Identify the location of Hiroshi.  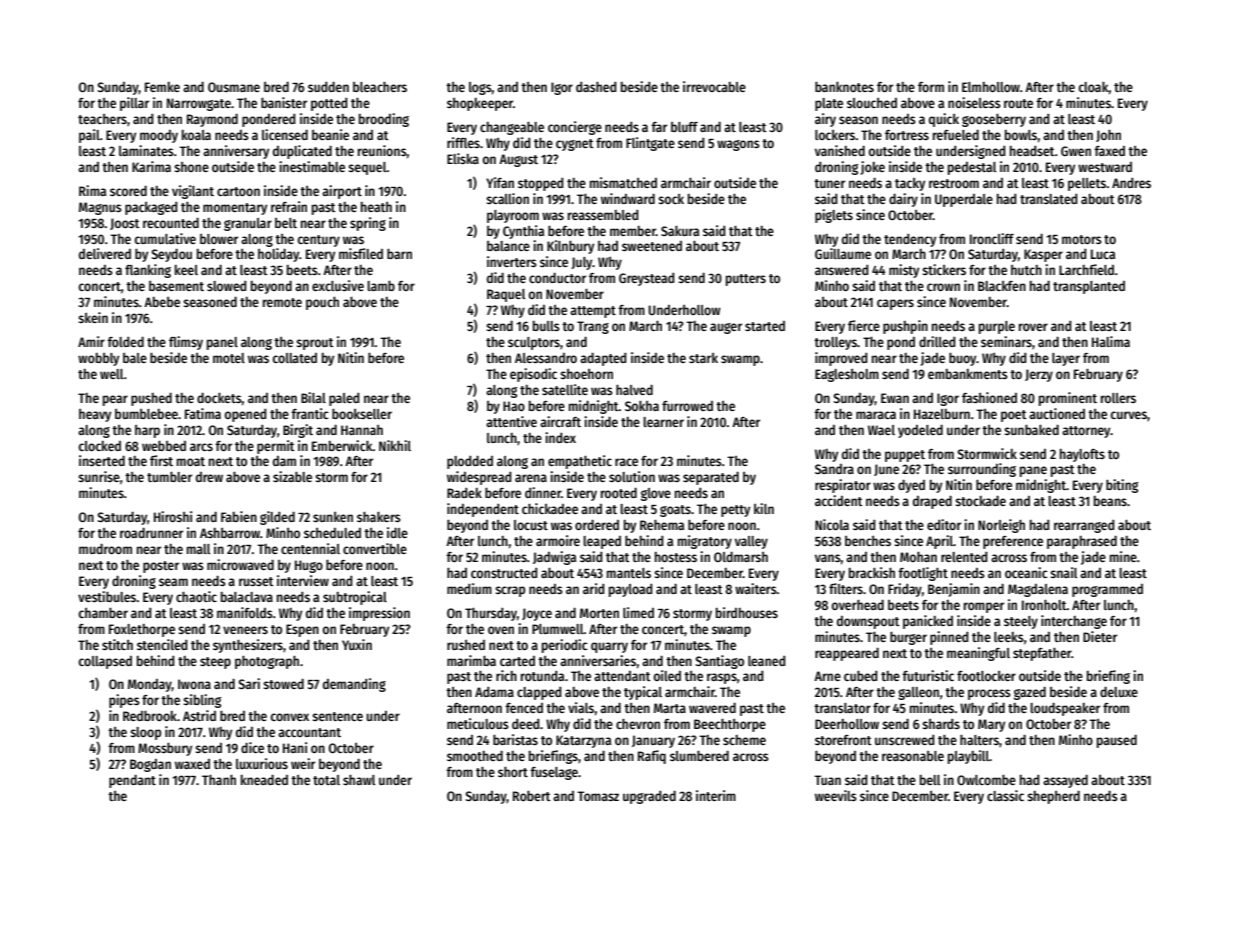
(173, 516).
